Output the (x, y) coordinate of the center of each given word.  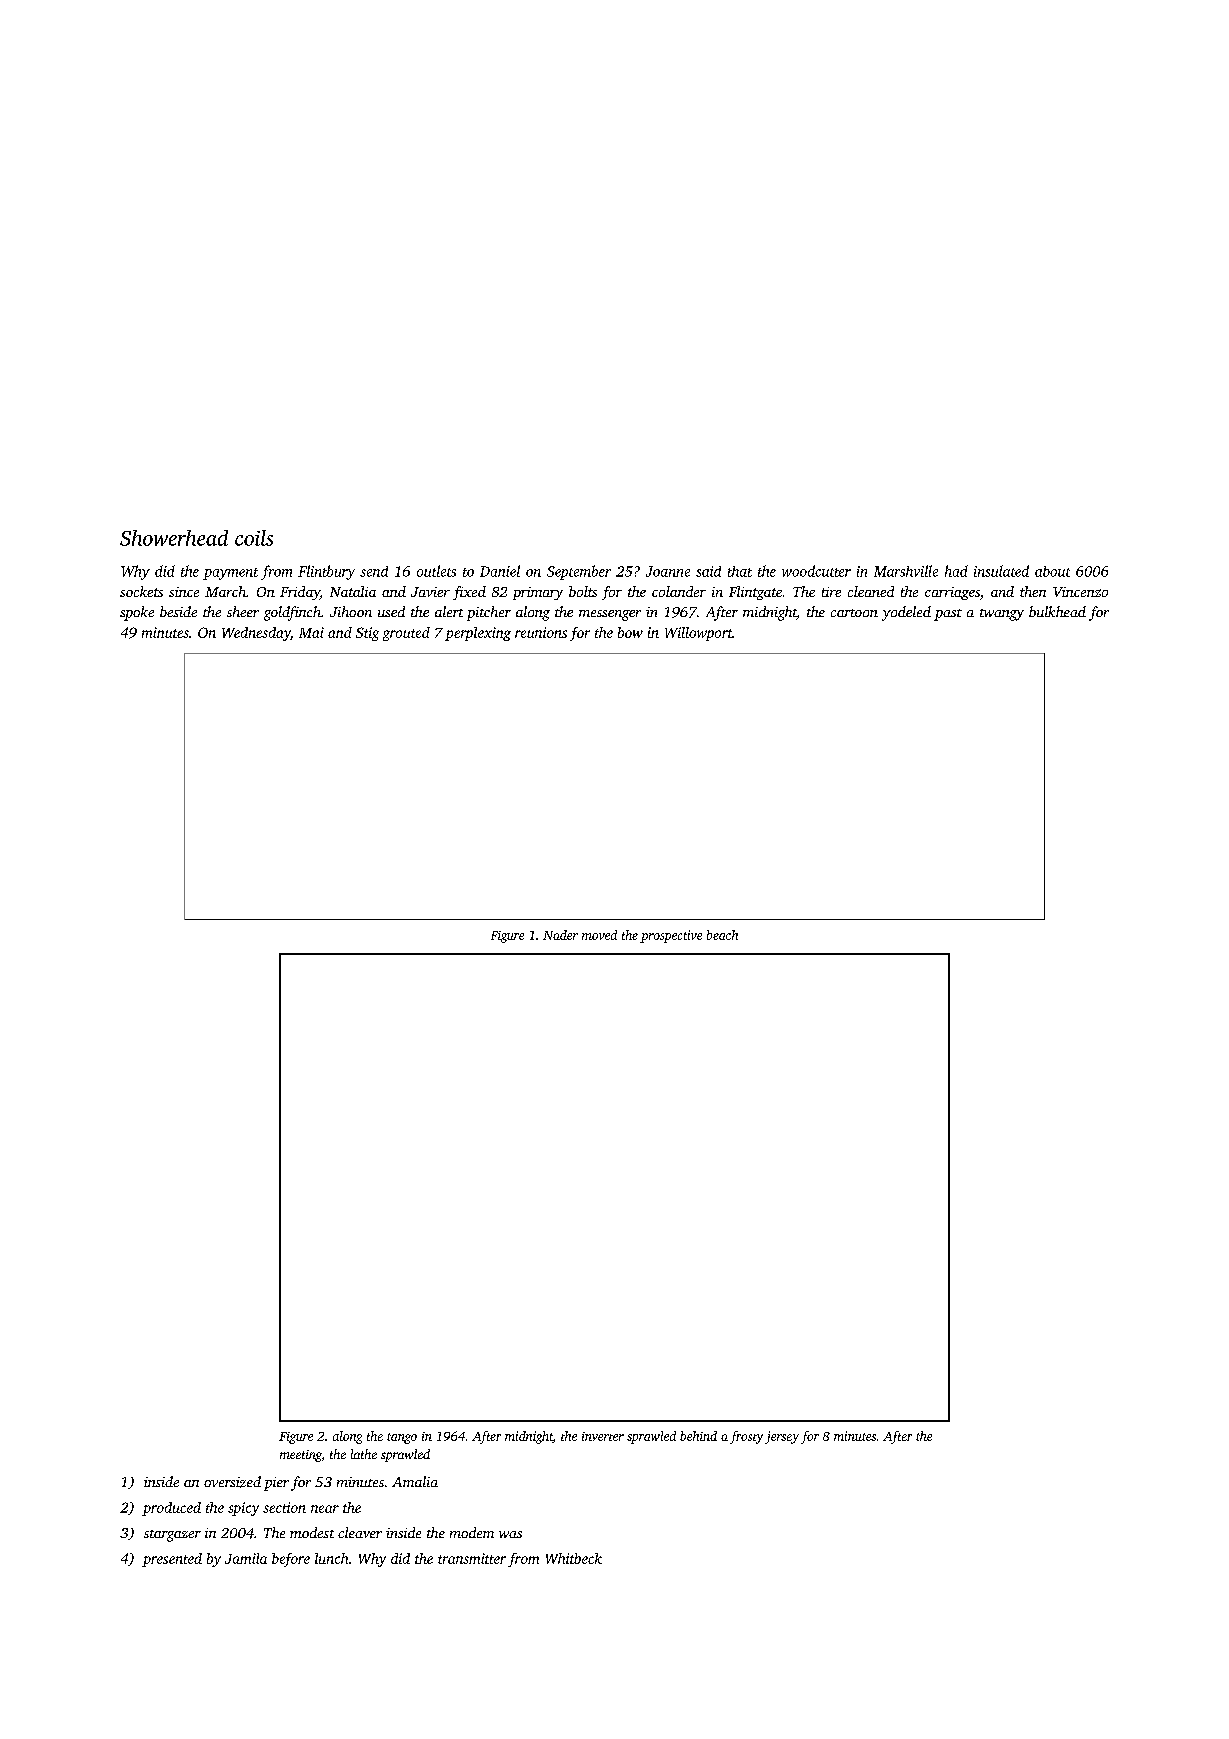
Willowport (699, 634)
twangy (1002, 615)
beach (722, 935)
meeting (301, 1456)
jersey (782, 1437)
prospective (671, 936)
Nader (560, 935)
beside (178, 611)
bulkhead (1057, 611)
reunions (541, 632)
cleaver (360, 1532)
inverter (603, 1436)
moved (599, 935)
